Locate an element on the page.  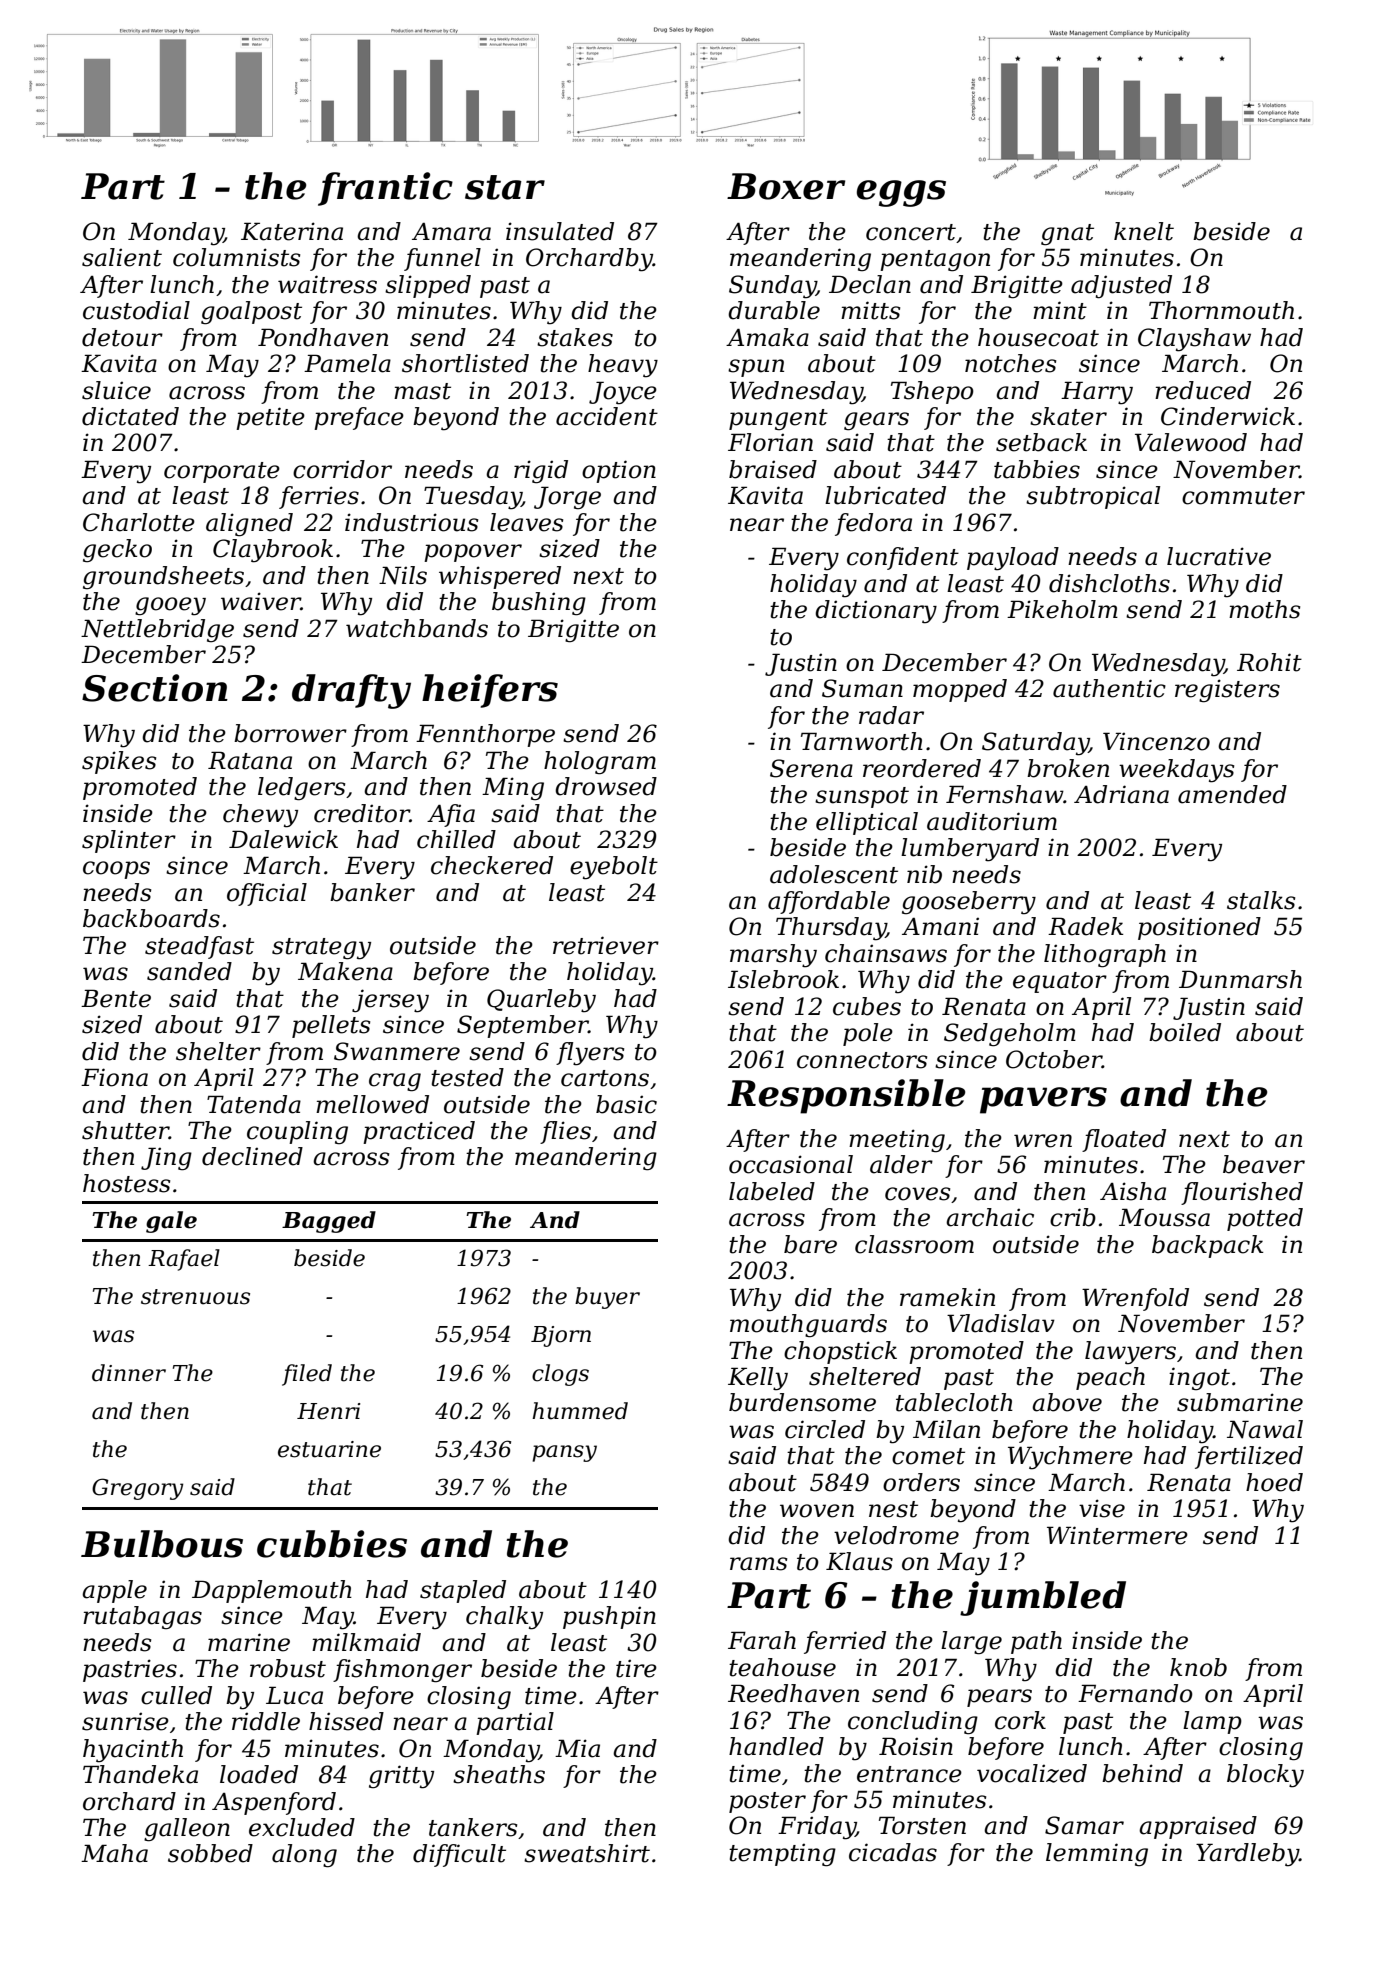
dinner is located at coordinates (129, 1373).
